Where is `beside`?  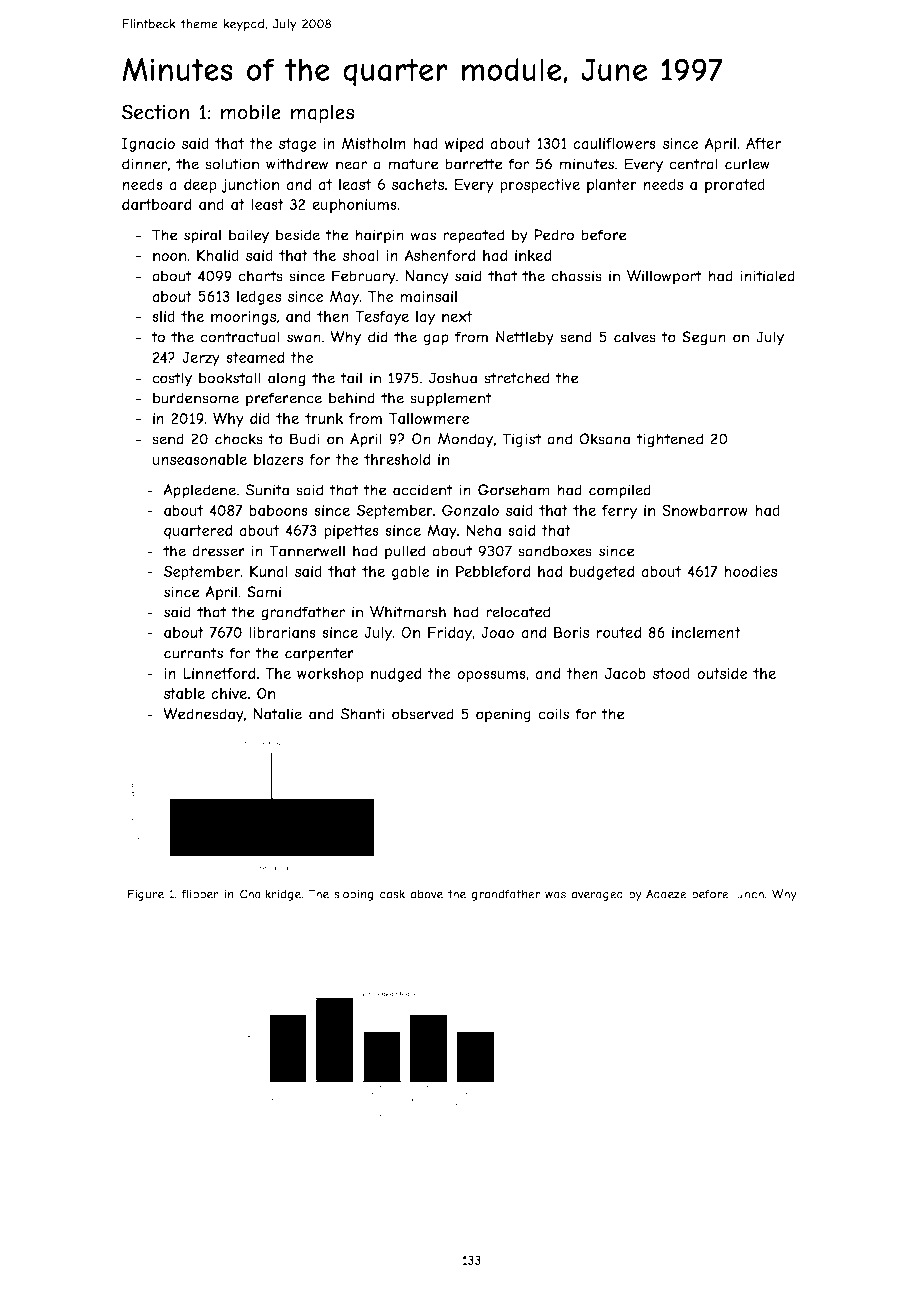 beside is located at coordinates (298, 235).
